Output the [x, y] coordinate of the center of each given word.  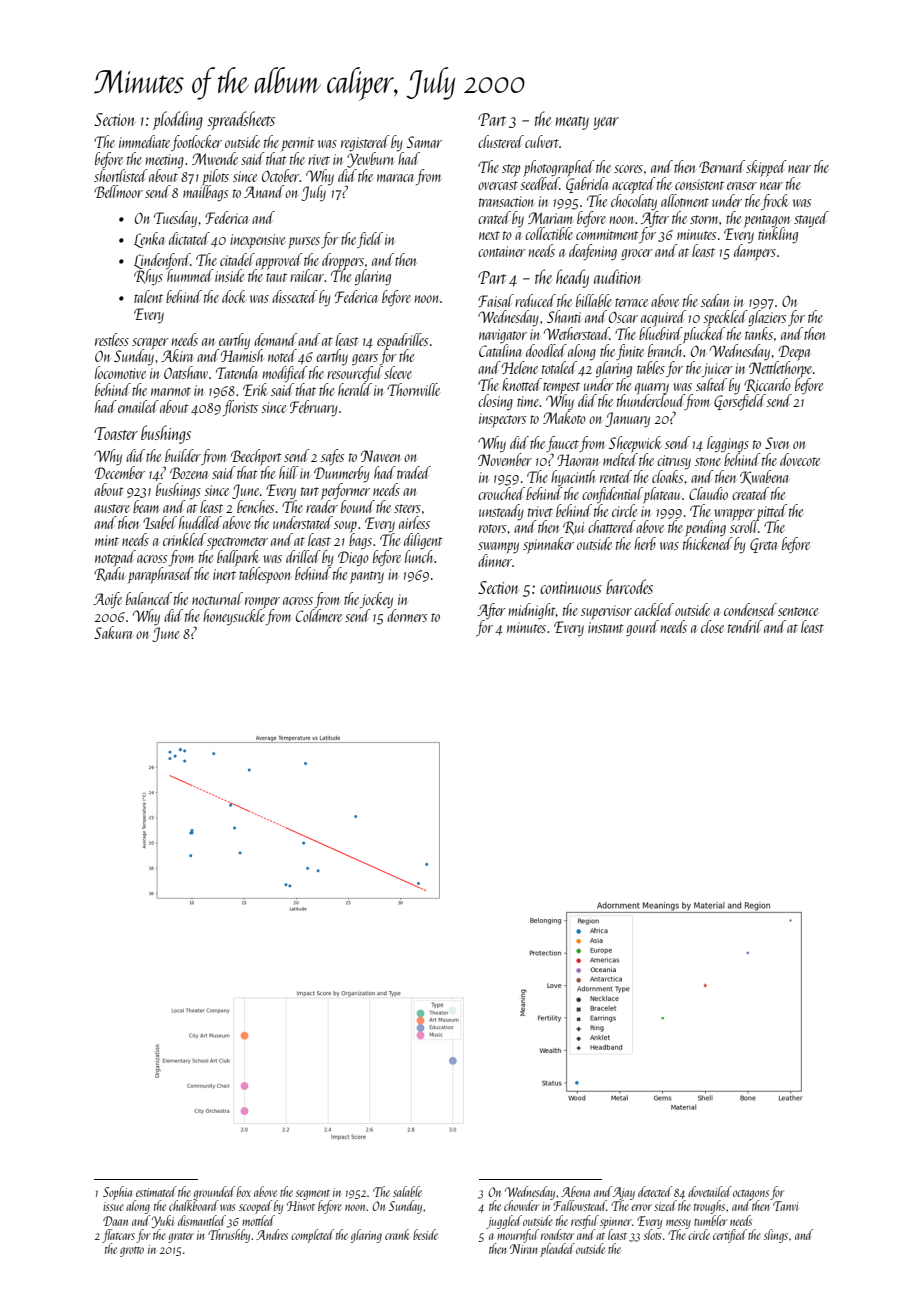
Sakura [113, 632]
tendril [745, 626]
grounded [214, 1193]
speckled [725, 318]
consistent [699, 184]
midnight [532, 611]
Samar [424, 142]
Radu [109, 574]
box [243, 1191]
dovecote [800, 459]
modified [285, 374]
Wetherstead [577, 333]
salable [407, 1191]
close [712, 626]
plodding [178, 120]
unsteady [501, 512]
